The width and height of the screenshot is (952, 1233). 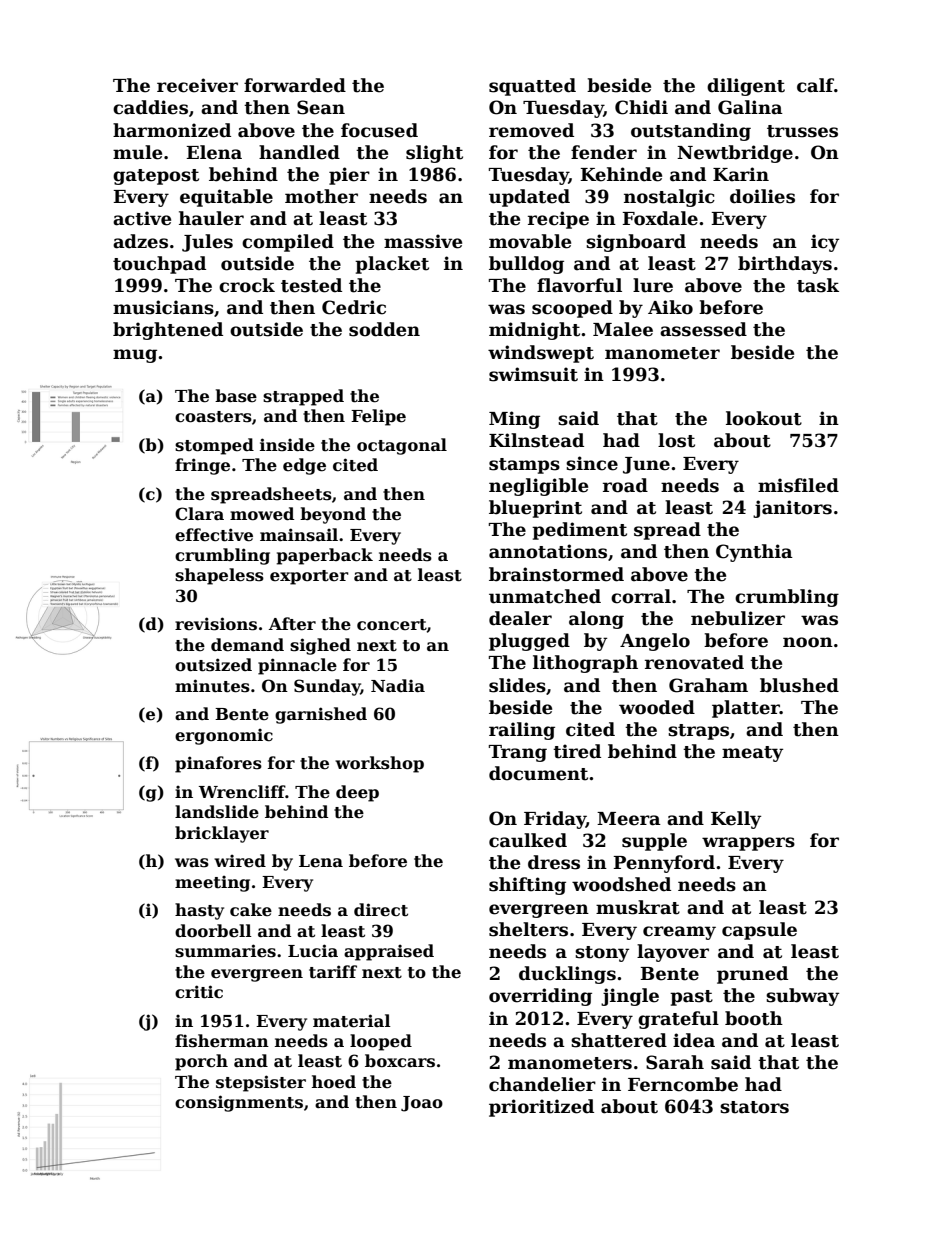 I want to click on since, so click(x=592, y=463).
